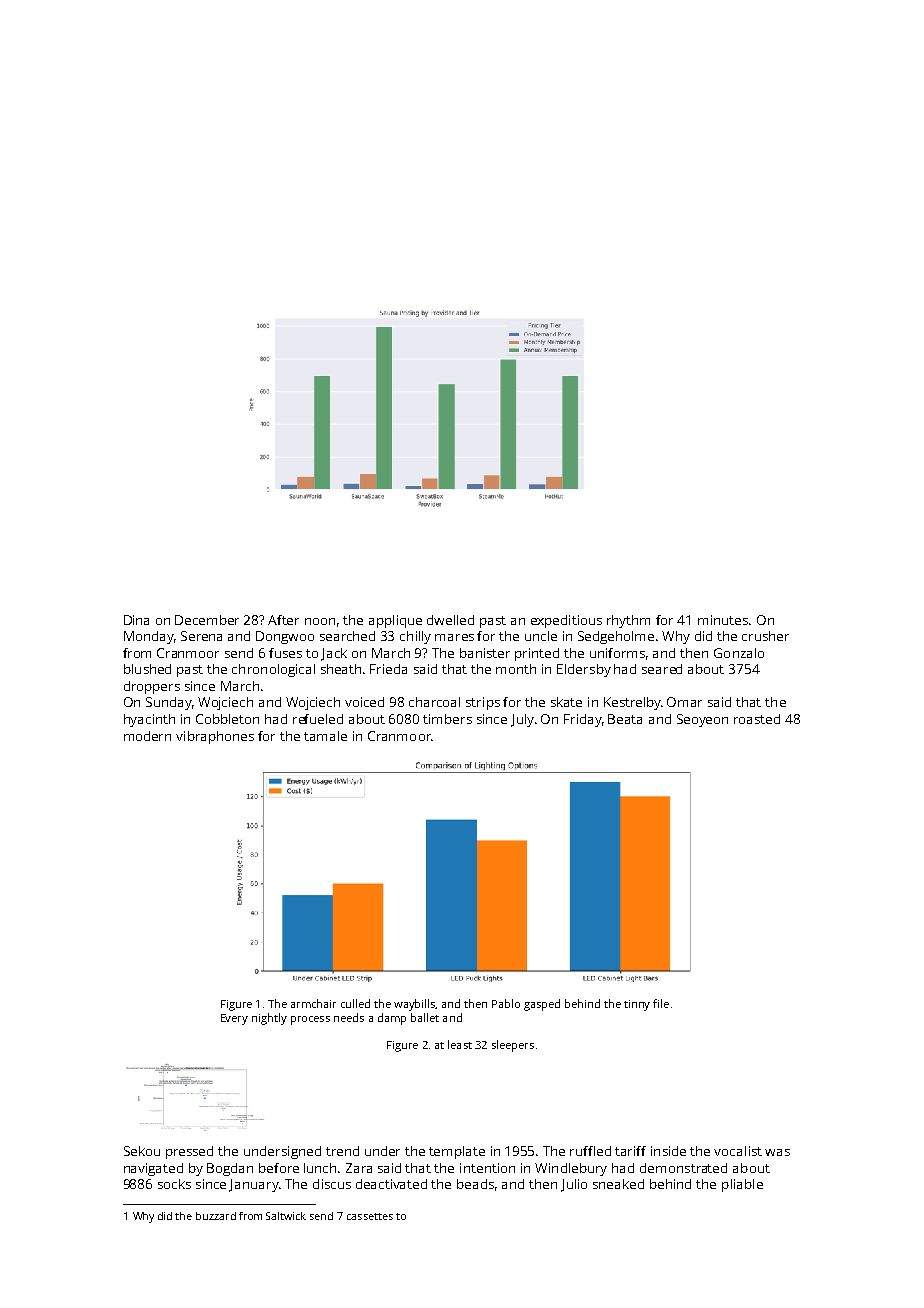  I want to click on vibraphones, so click(215, 737).
